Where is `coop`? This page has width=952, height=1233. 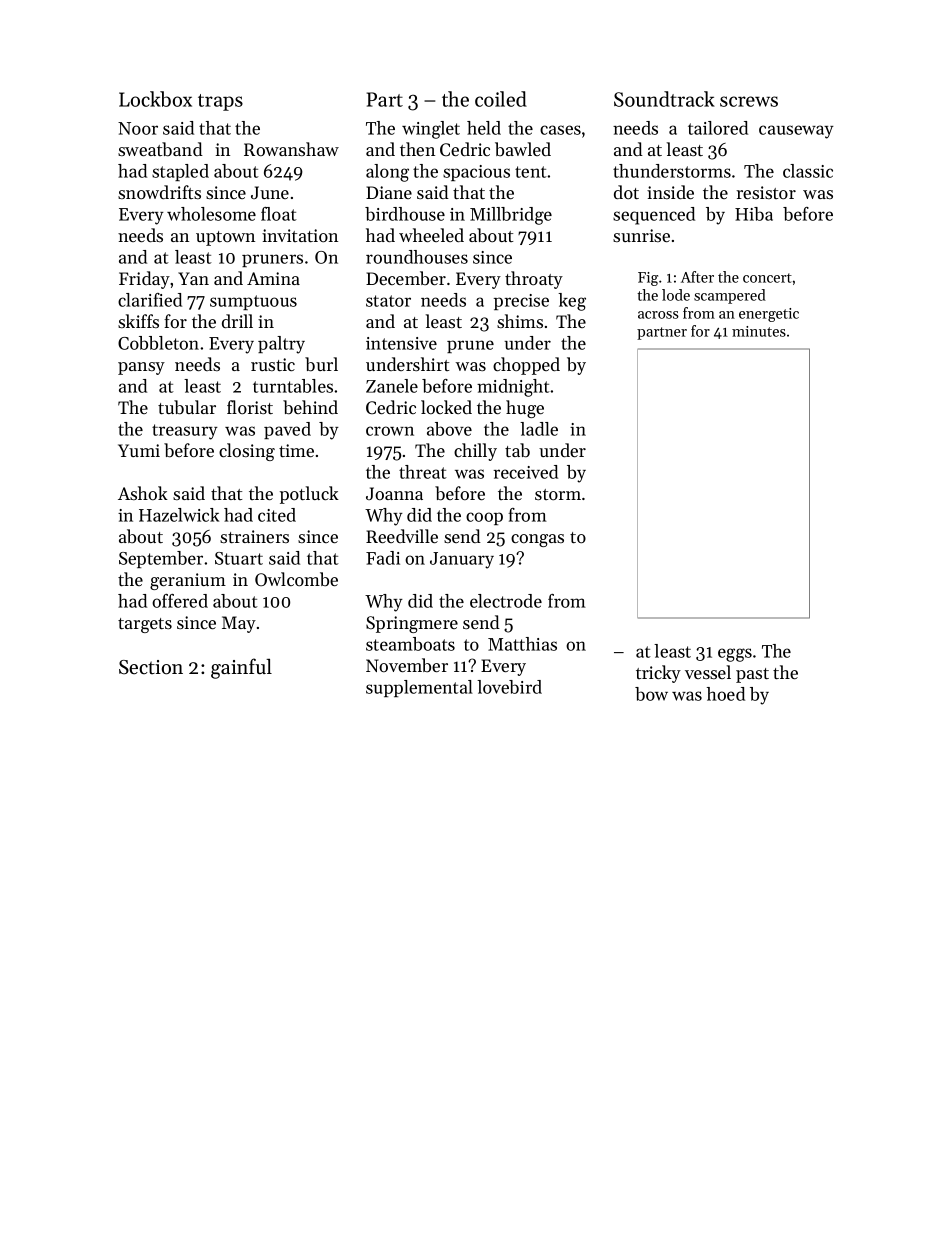
coop is located at coordinates (484, 518).
